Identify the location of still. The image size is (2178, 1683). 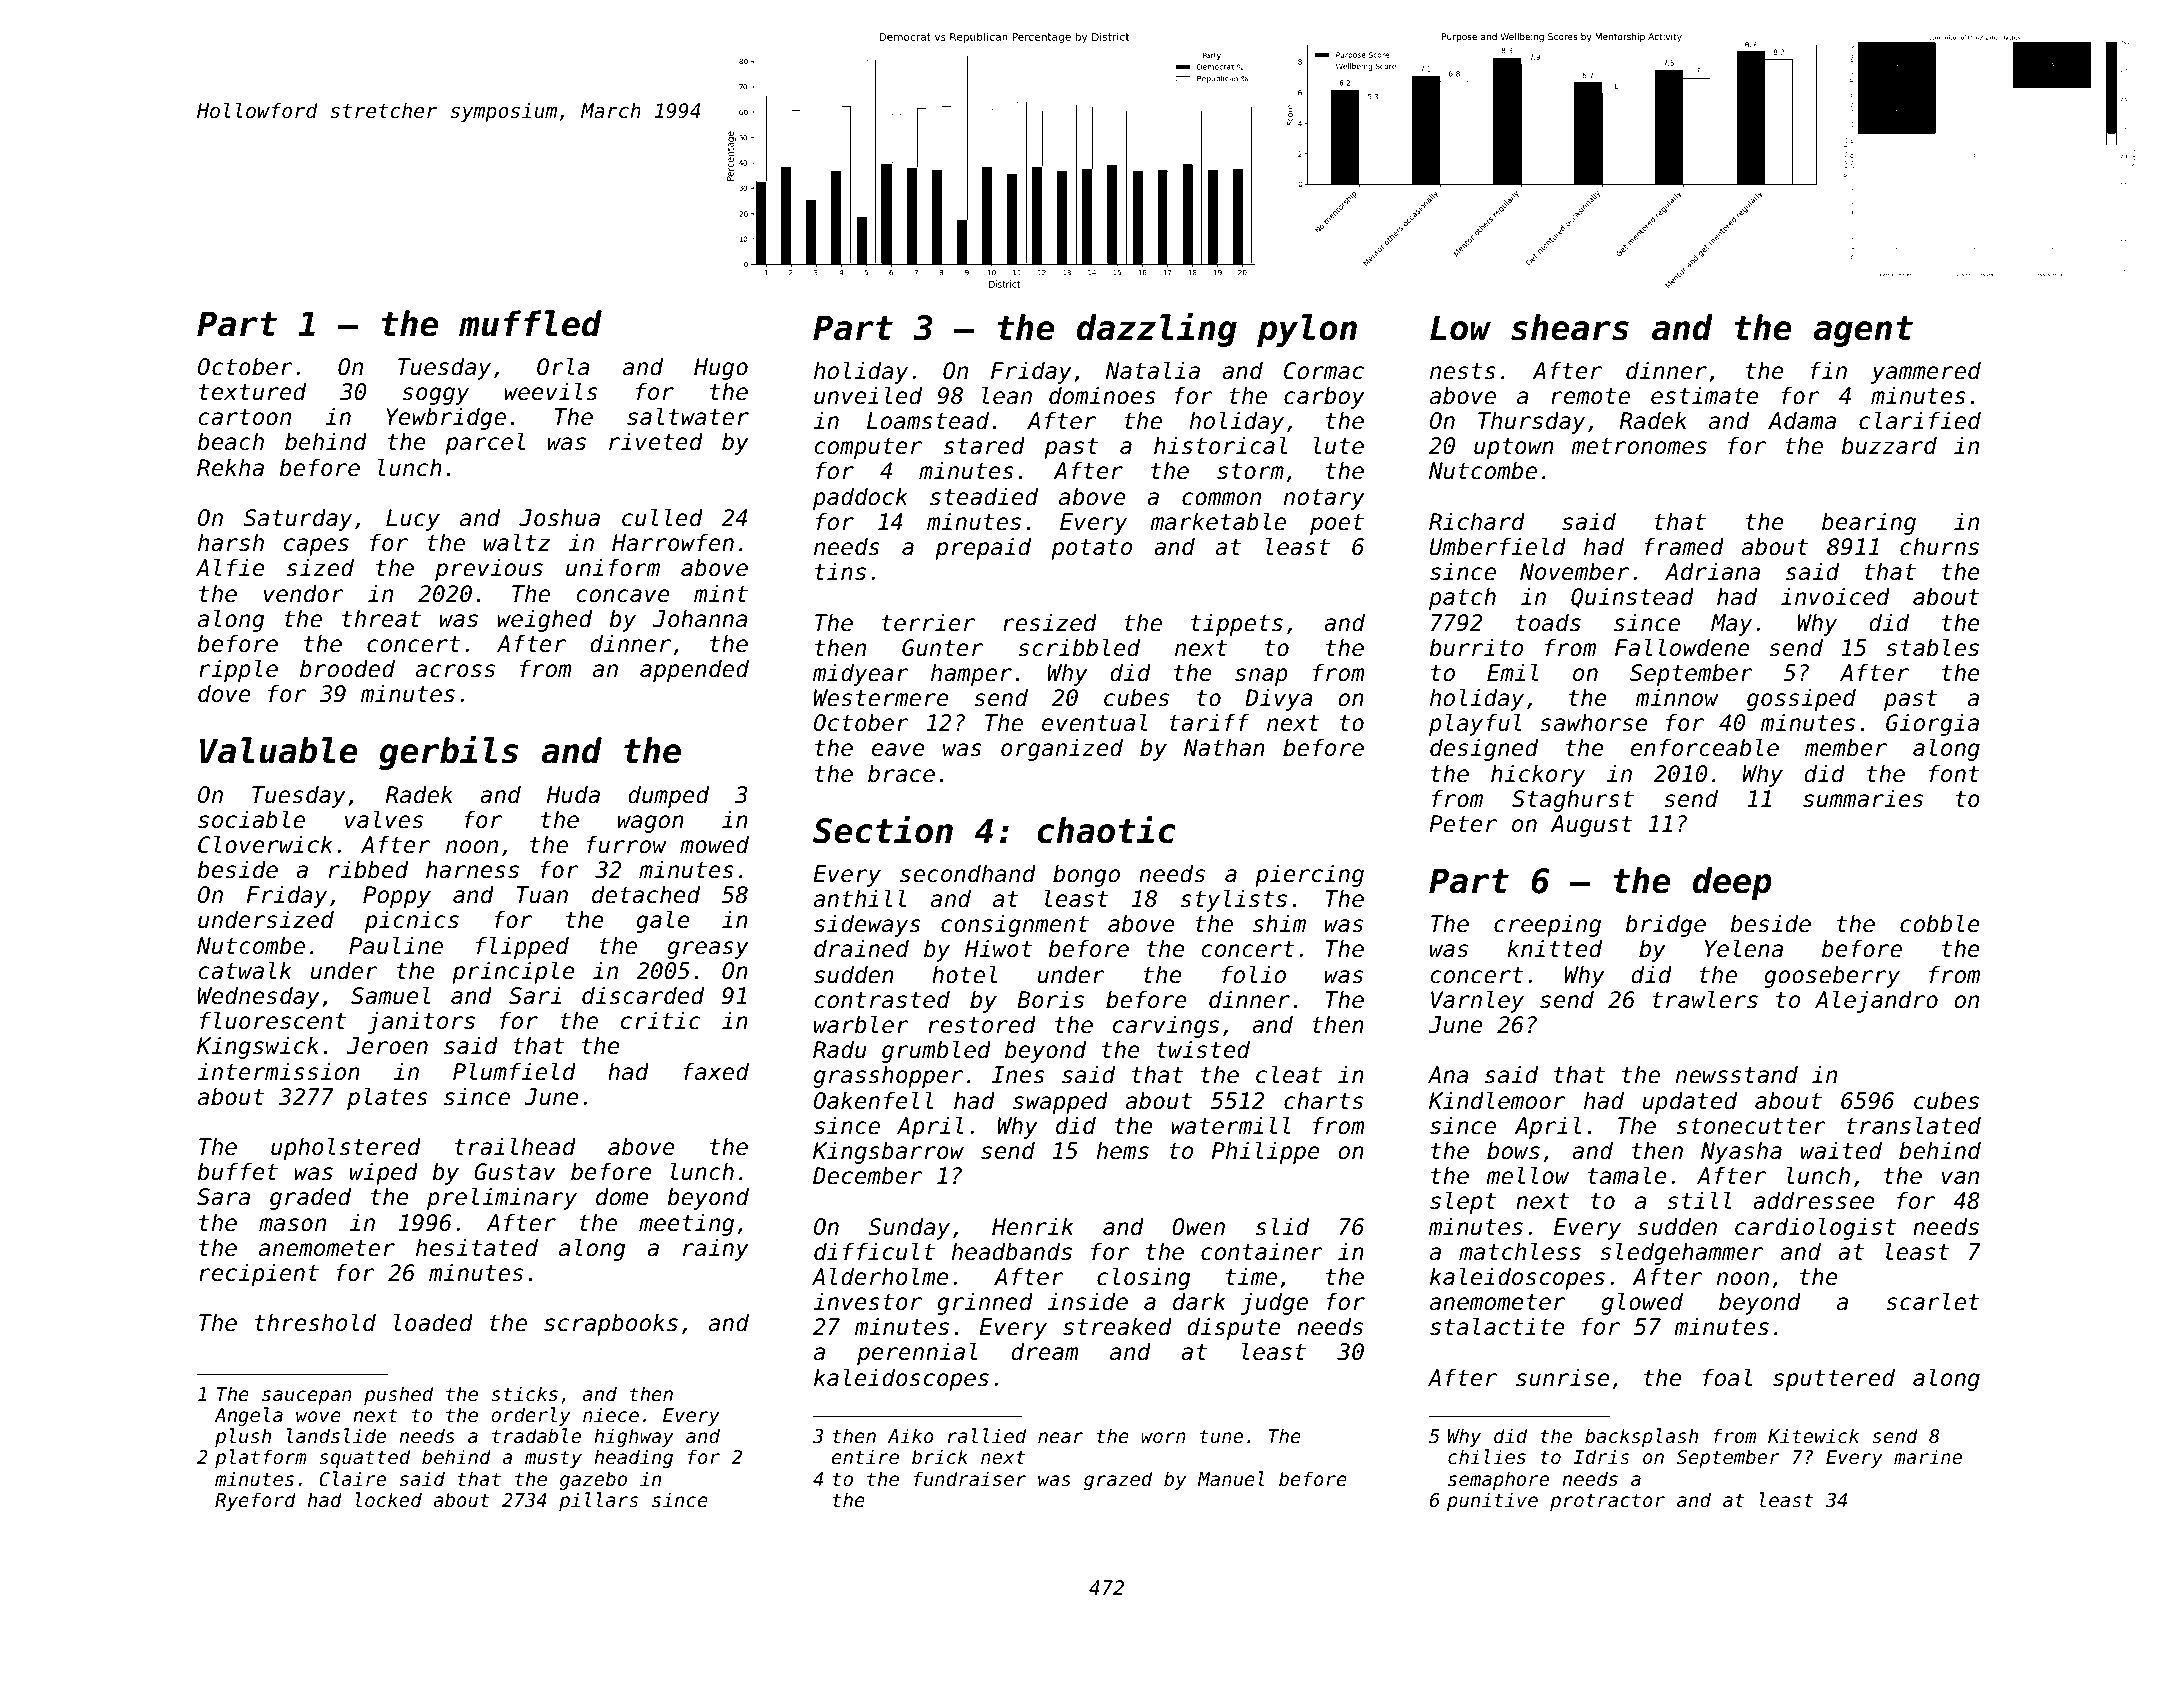
(1699, 1200).
